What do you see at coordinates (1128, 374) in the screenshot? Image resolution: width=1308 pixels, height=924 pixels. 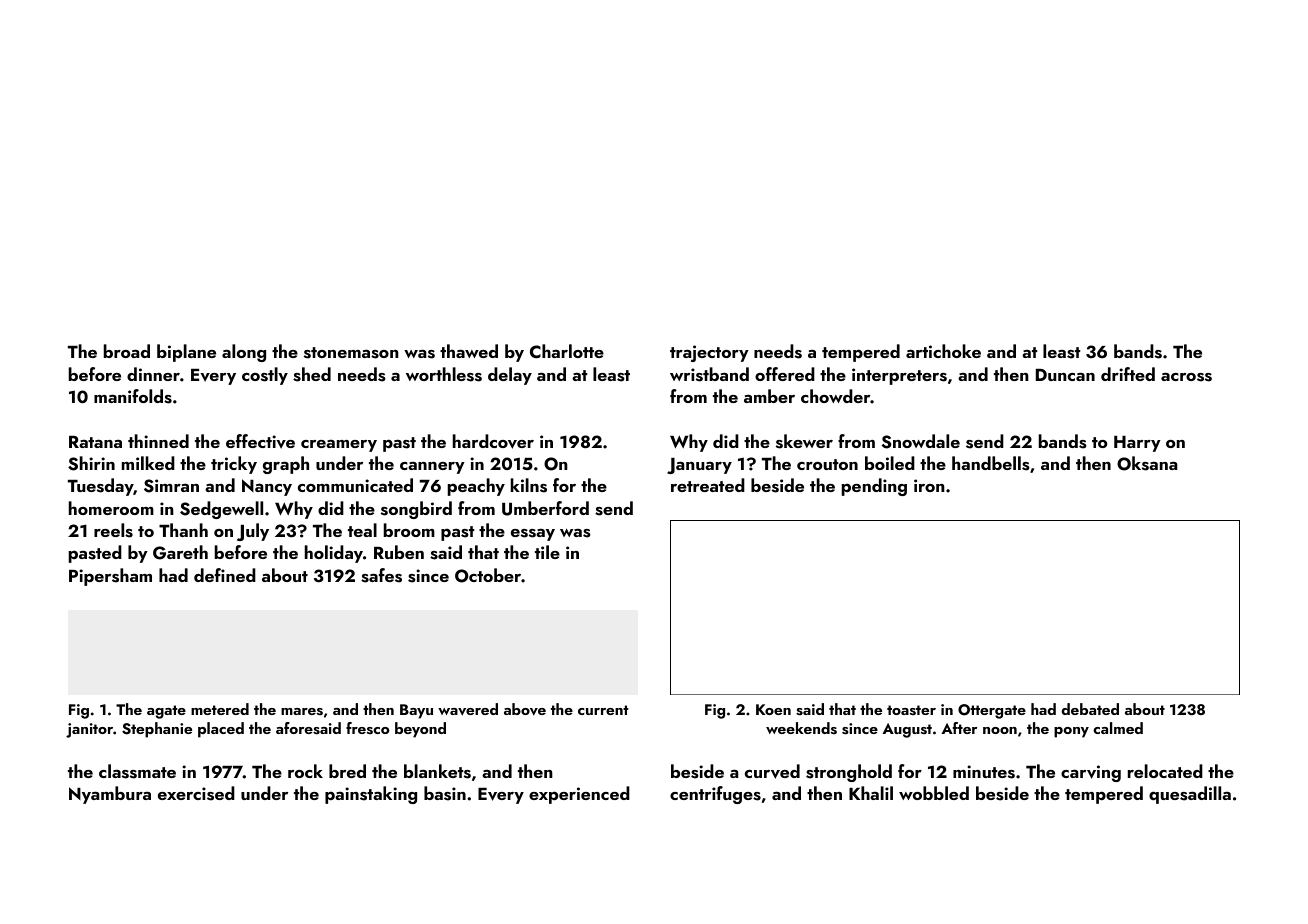 I see `drifted` at bounding box center [1128, 374].
